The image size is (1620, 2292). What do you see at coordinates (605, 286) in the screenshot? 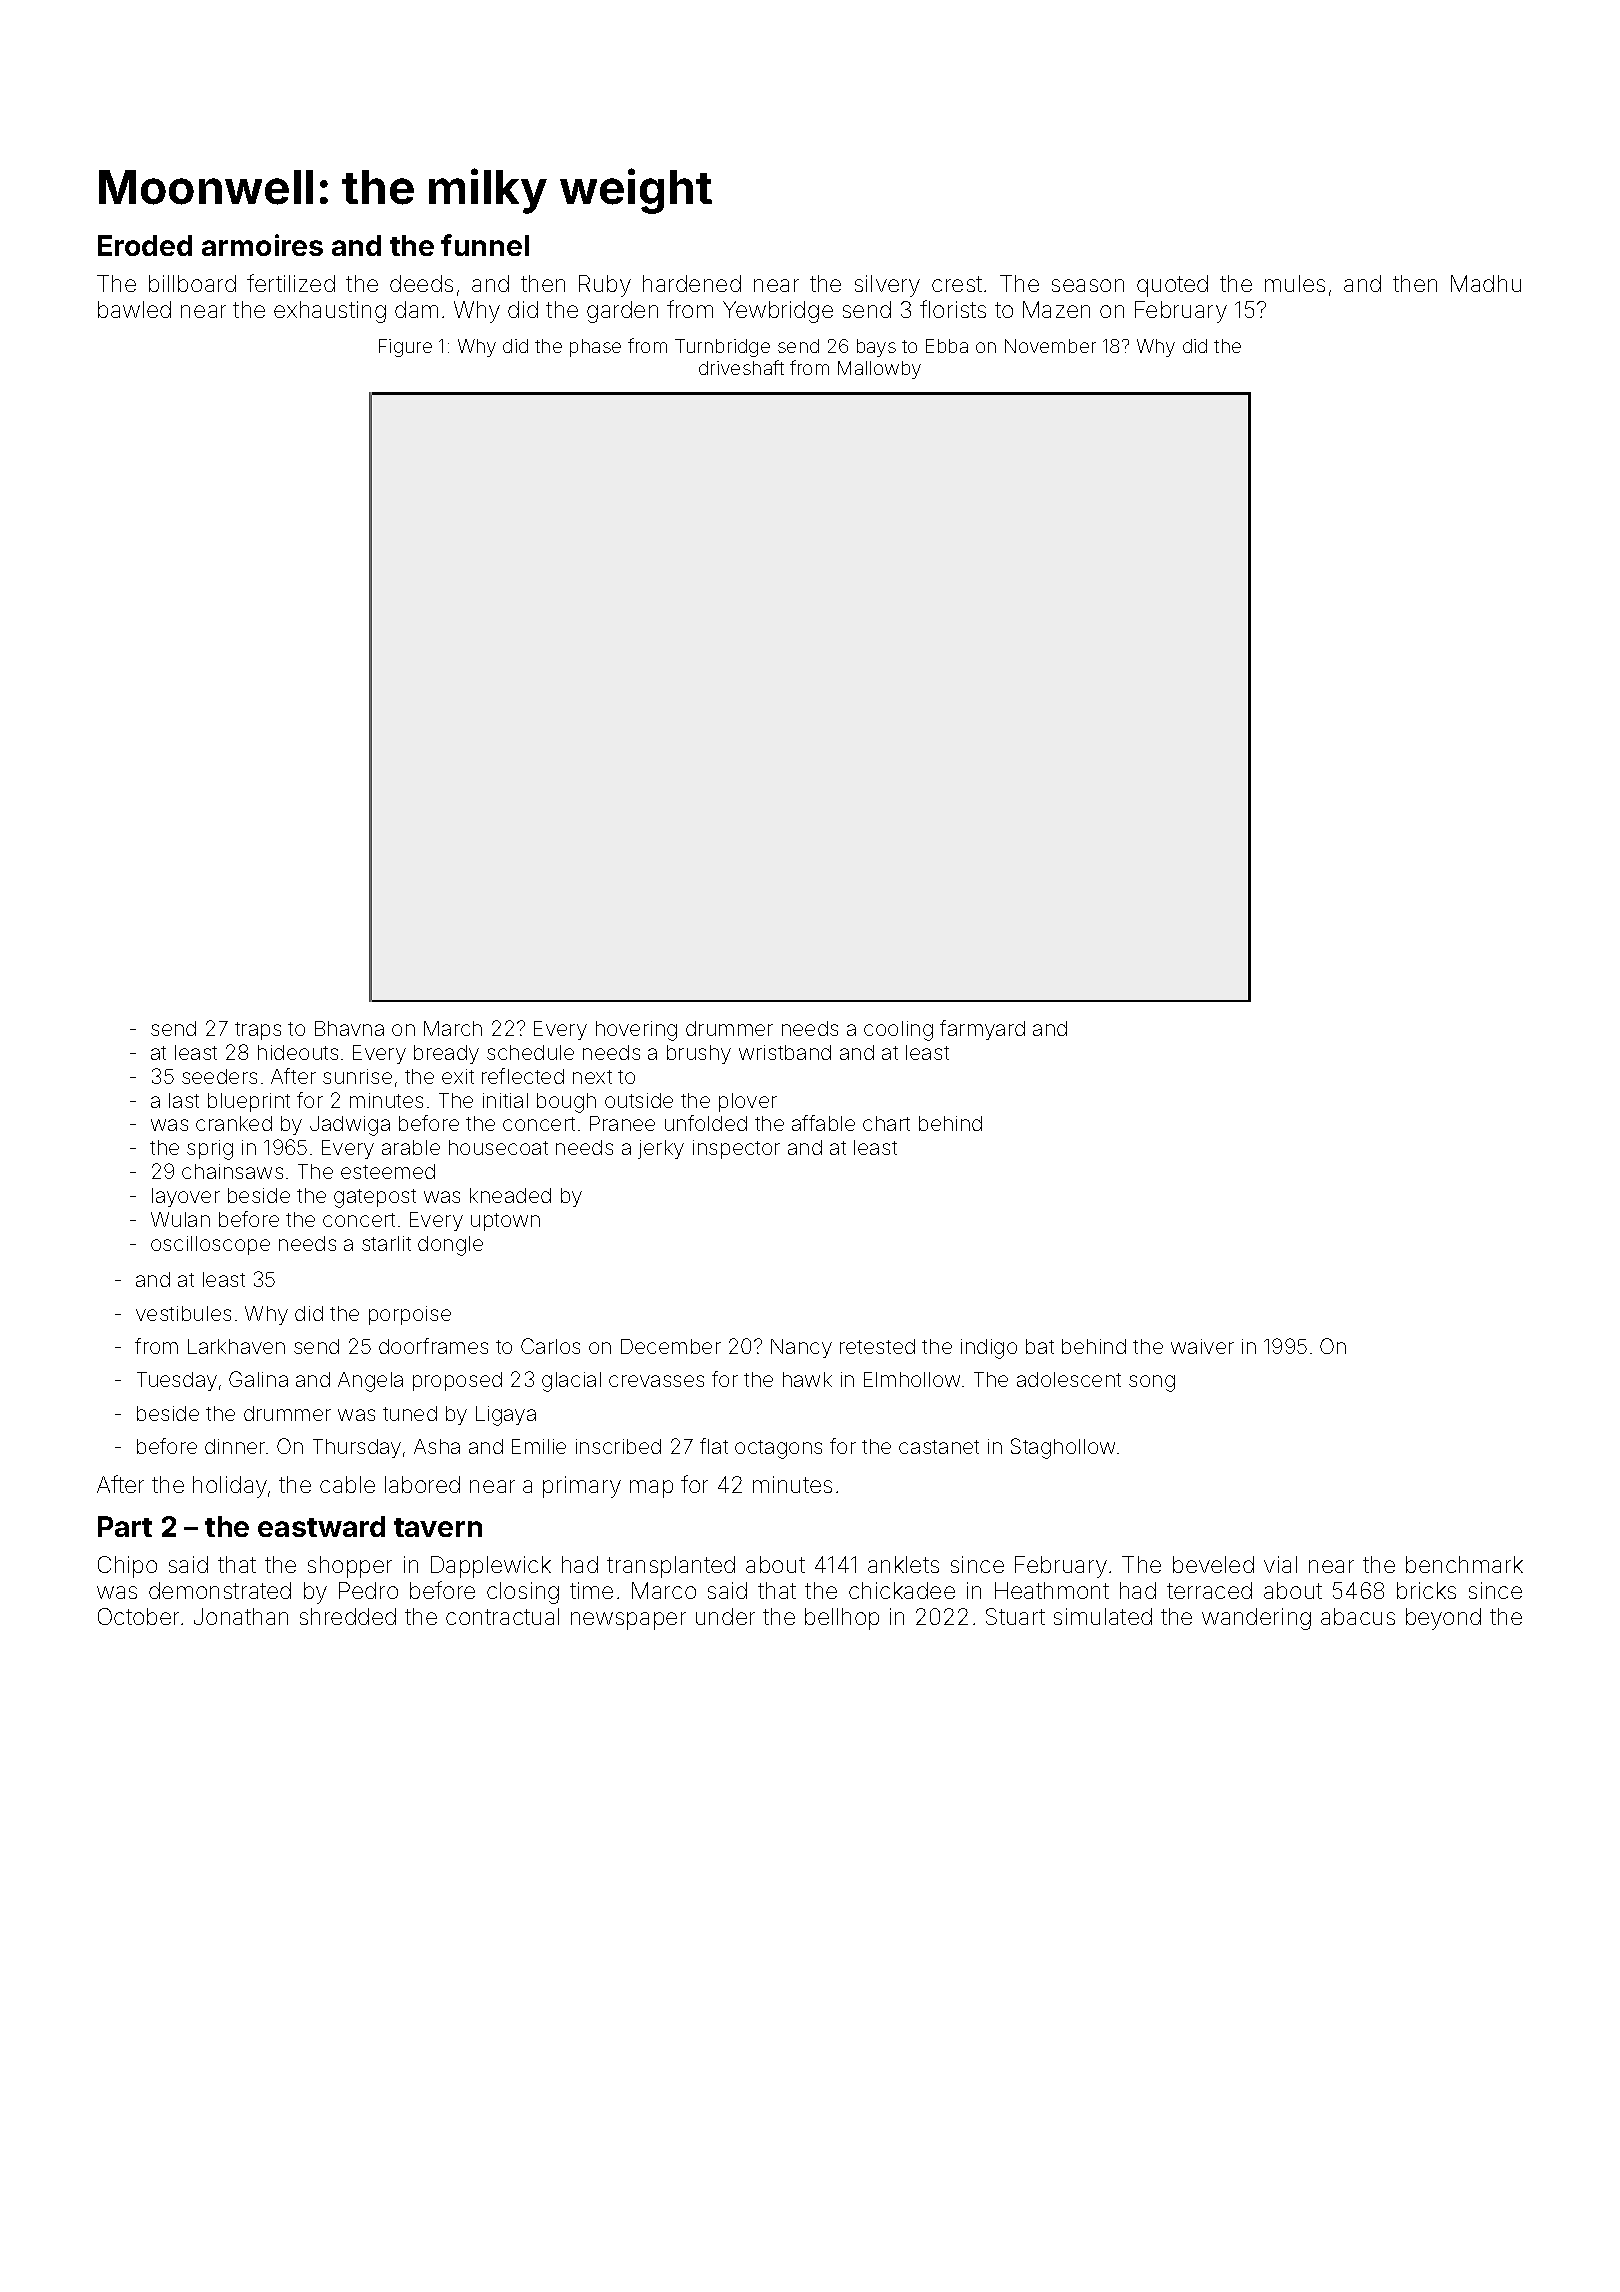
I see `Ruby` at bounding box center [605, 286].
